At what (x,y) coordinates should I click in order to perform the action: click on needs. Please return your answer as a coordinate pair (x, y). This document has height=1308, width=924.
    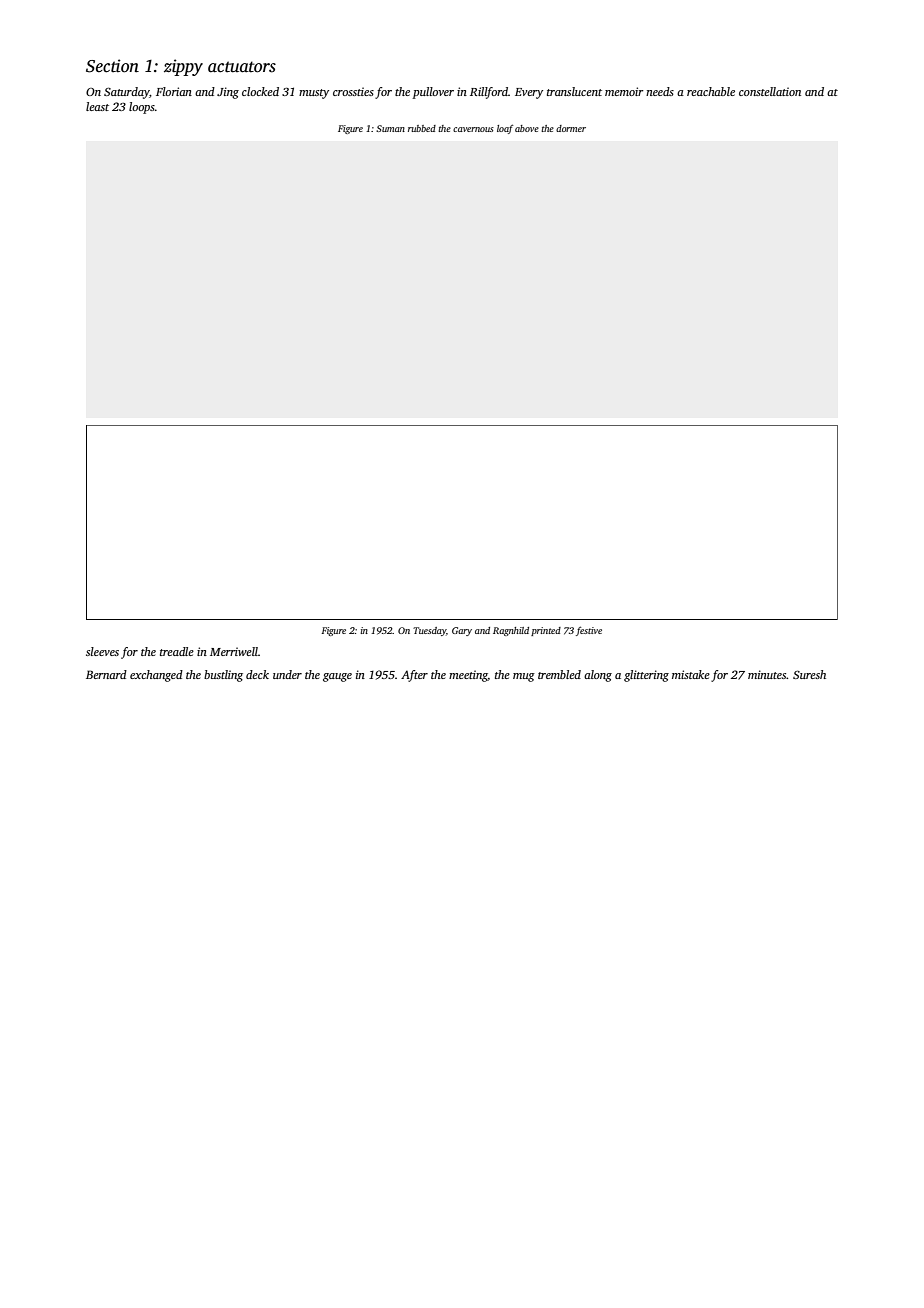
    Looking at the image, I should click on (660, 91).
